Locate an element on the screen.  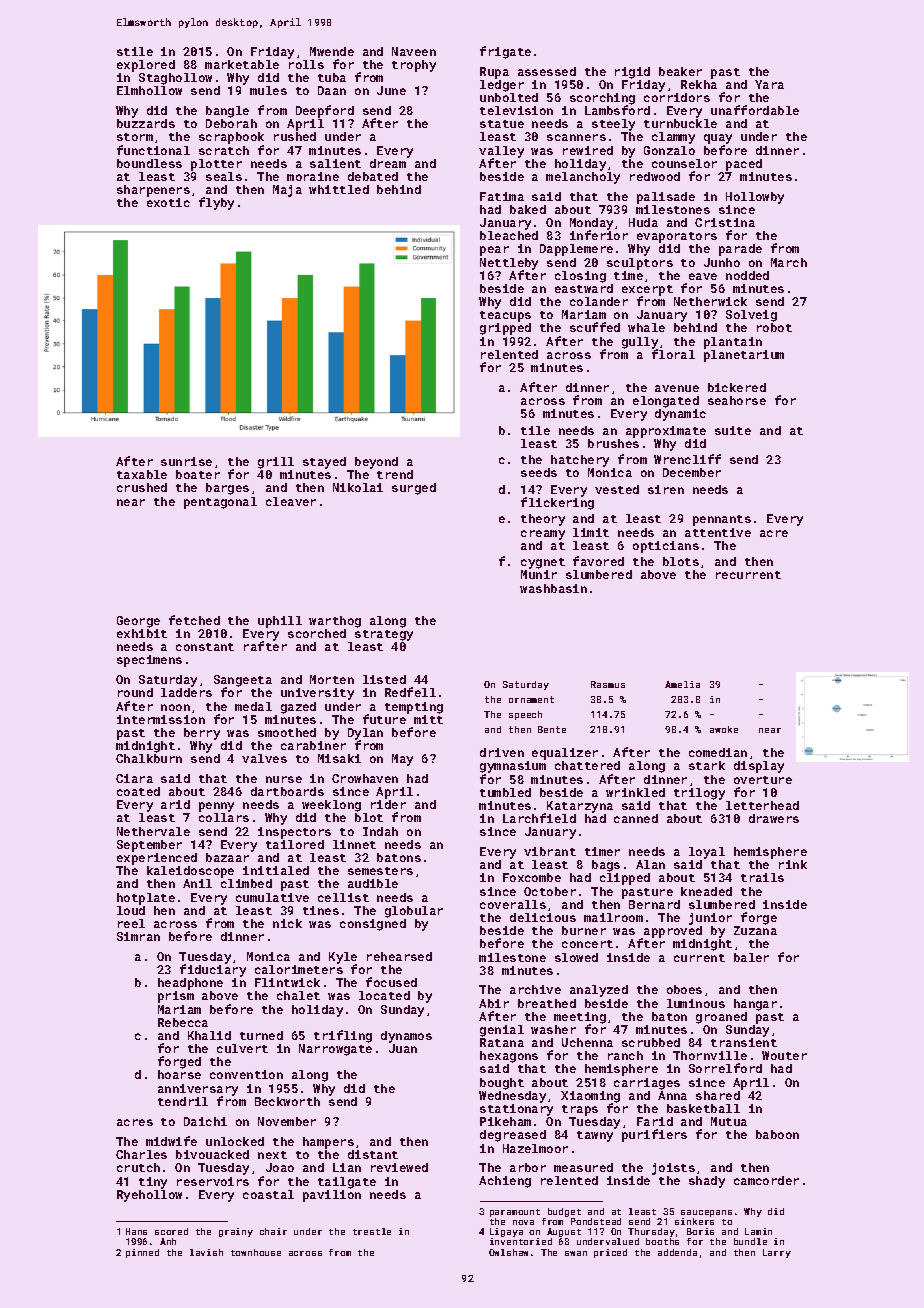
grill is located at coordinates (276, 463).
